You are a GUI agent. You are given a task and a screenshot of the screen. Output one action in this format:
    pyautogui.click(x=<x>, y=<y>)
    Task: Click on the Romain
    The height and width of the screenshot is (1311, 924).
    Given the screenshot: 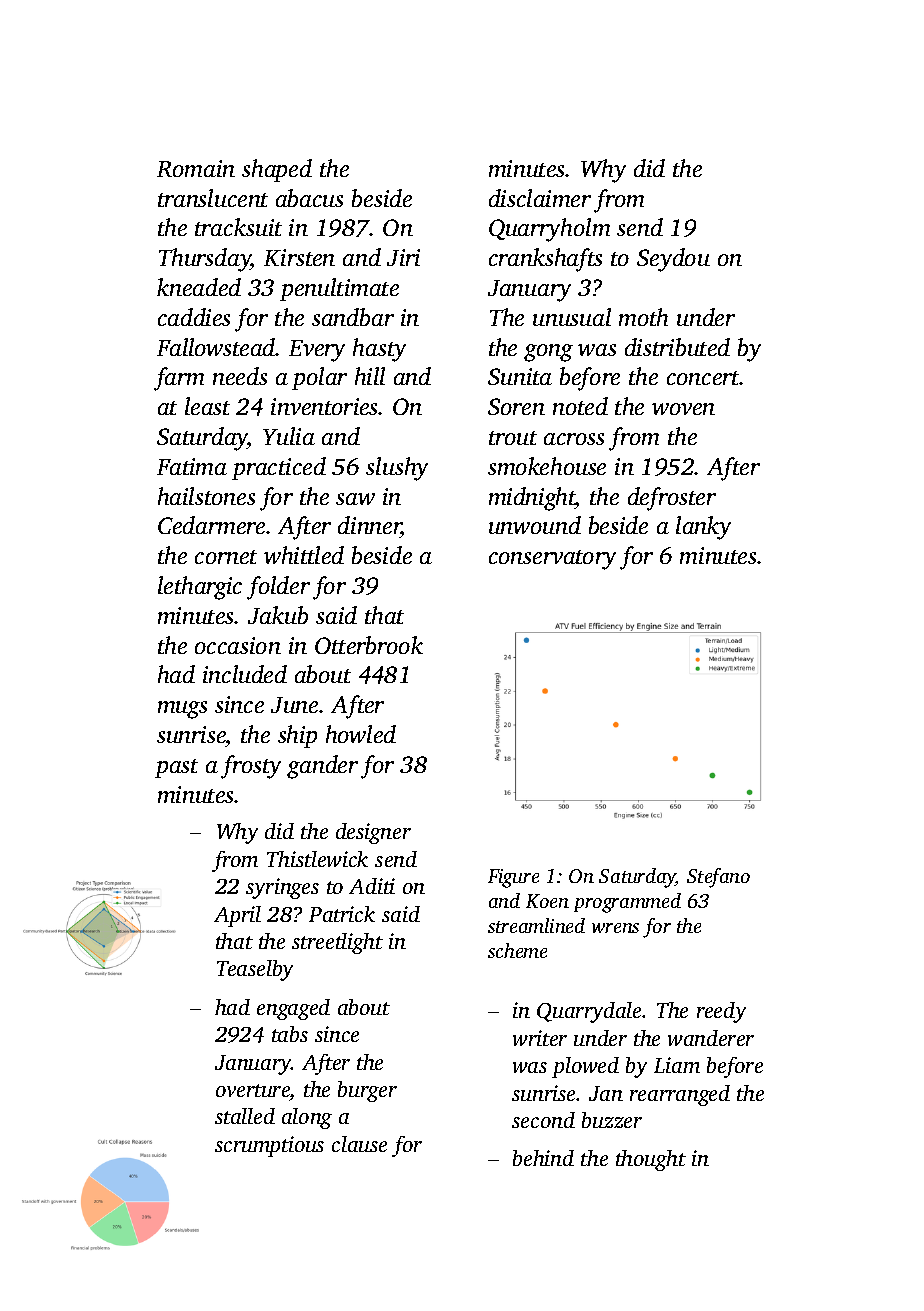 What is the action you would take?
    pyautogui.click(x=196, y=168)
